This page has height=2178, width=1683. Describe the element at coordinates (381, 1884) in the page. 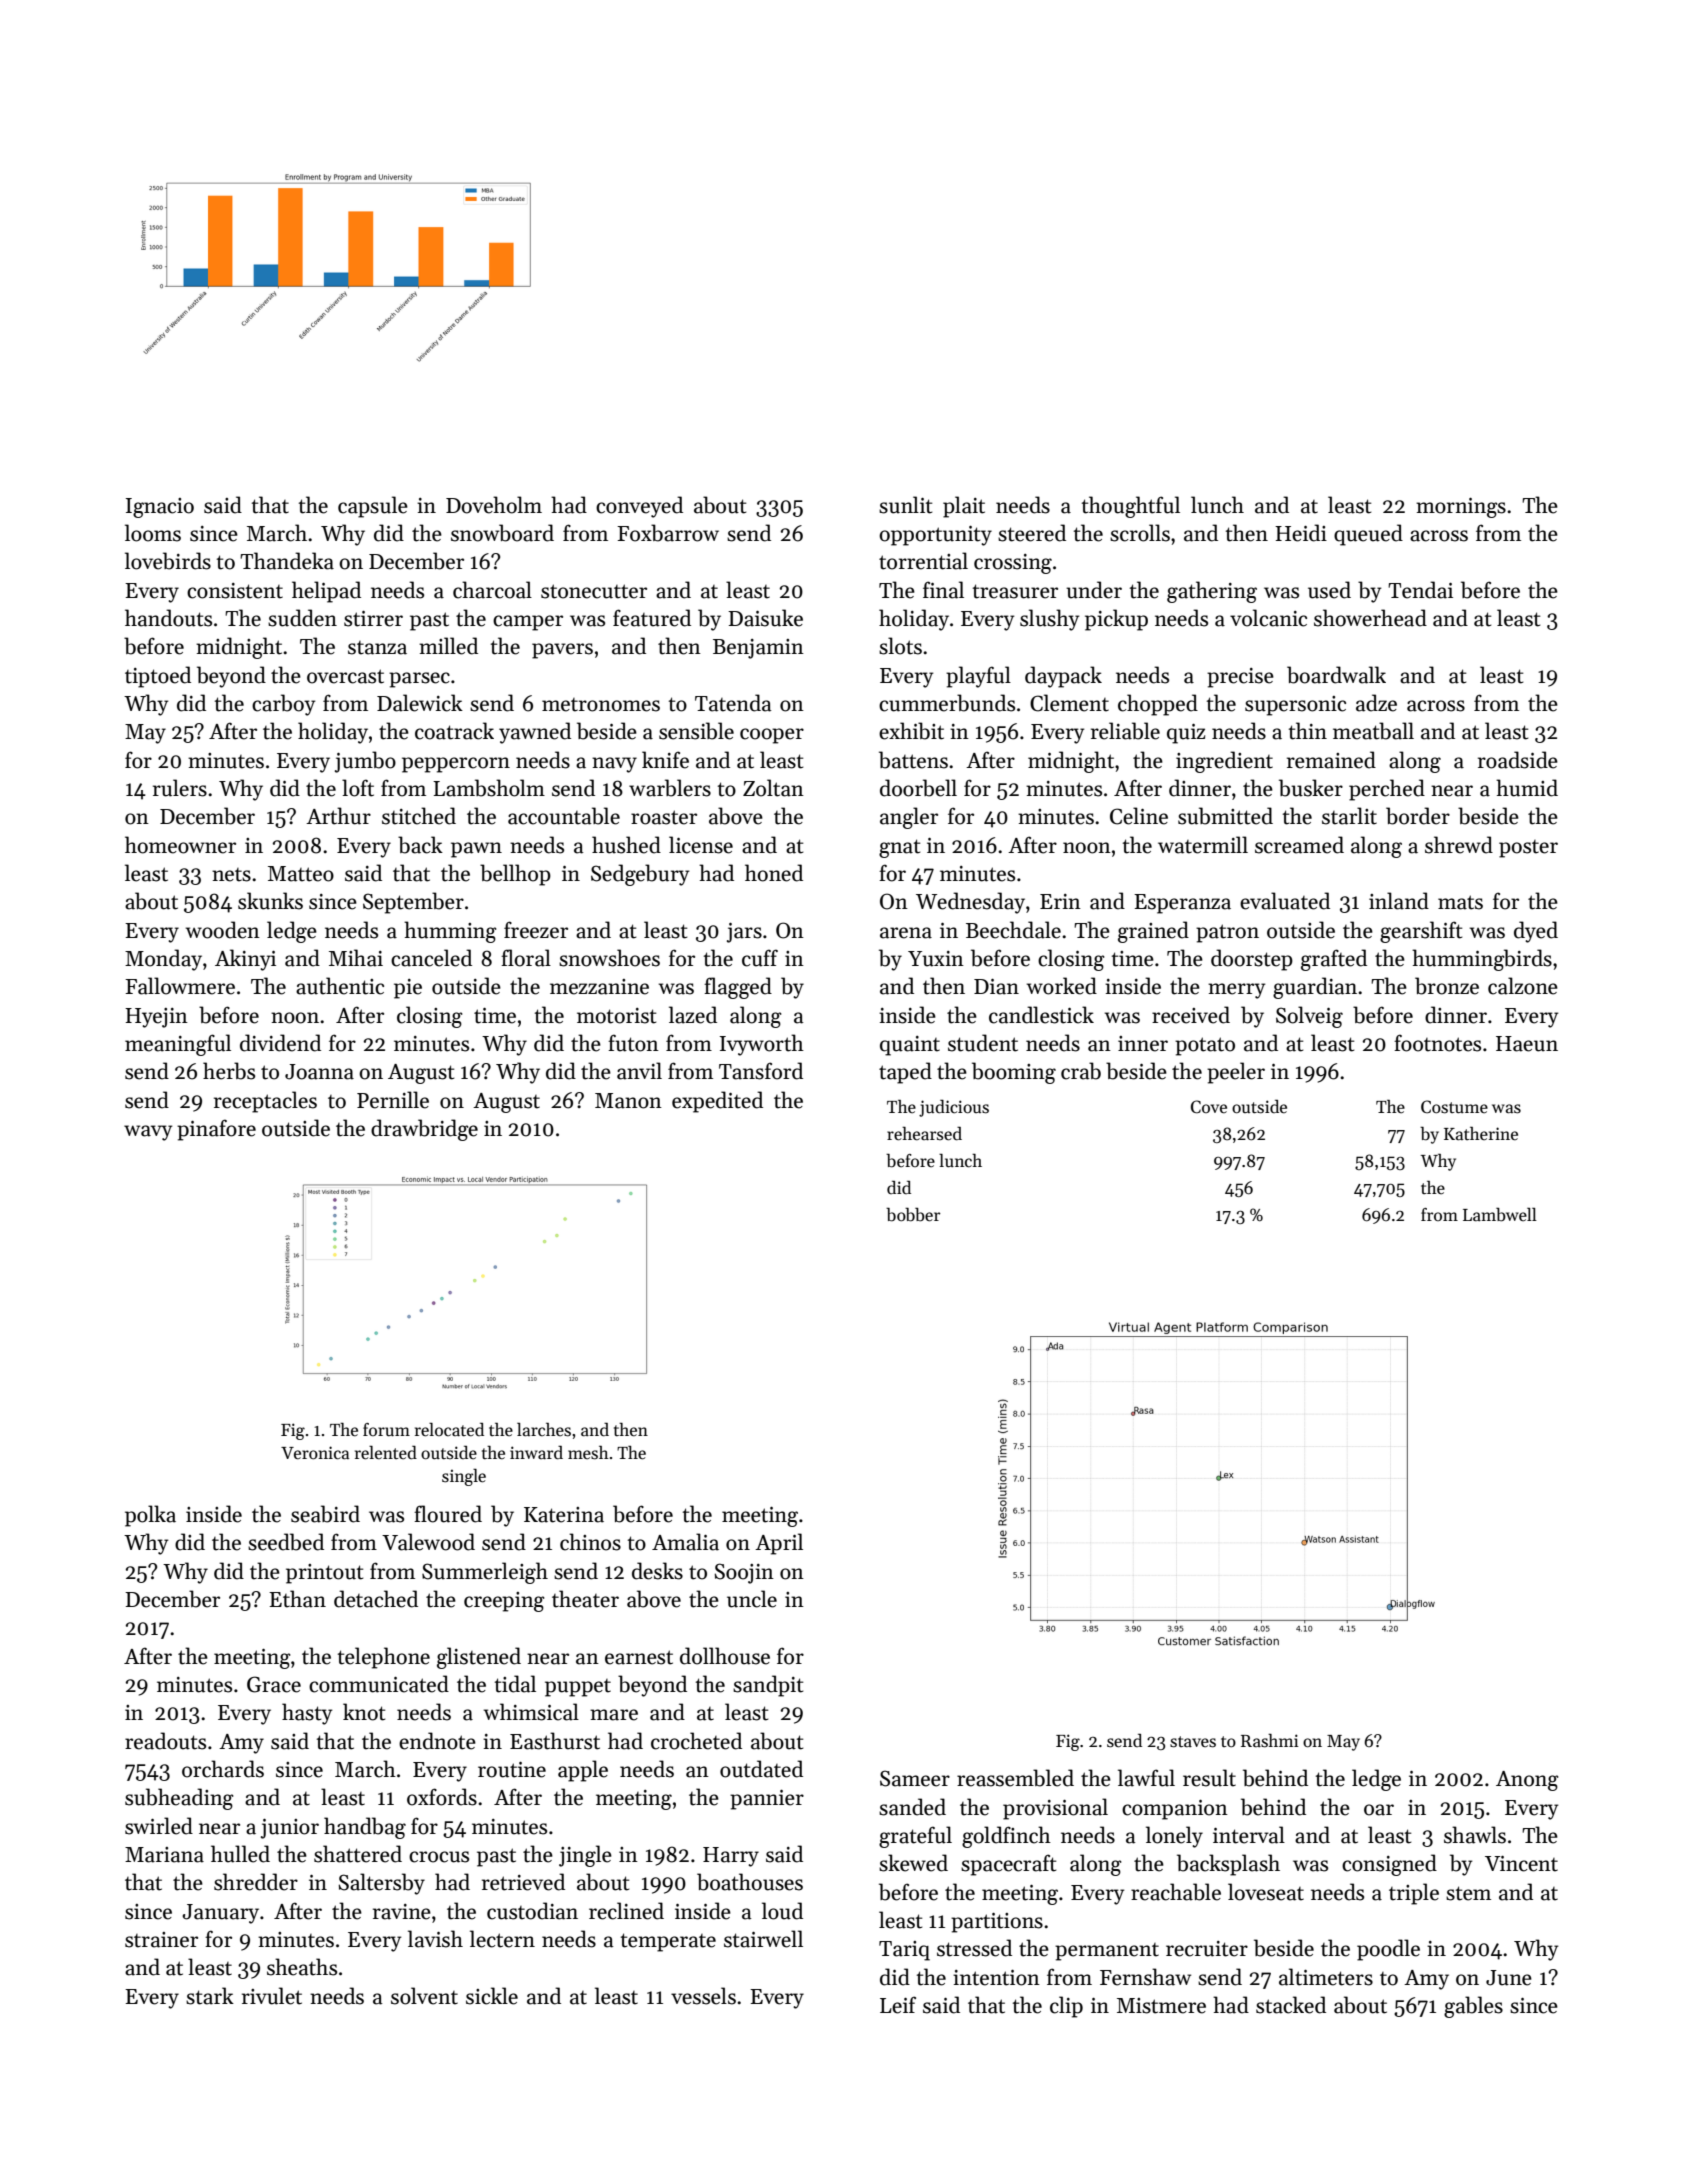

I see `Saltersby` at that location.
